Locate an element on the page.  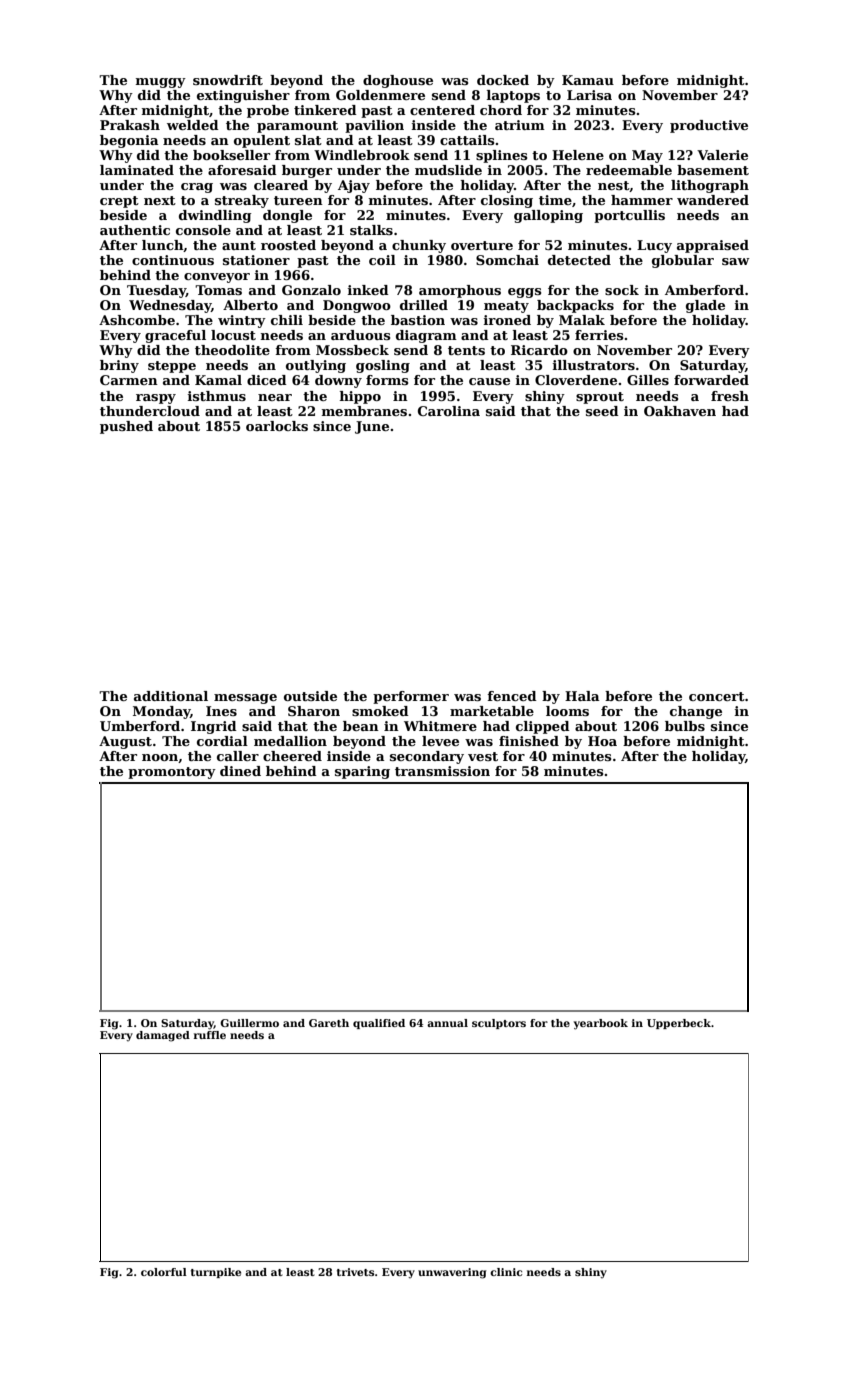
sparing is located at coordinates (362, 772).
